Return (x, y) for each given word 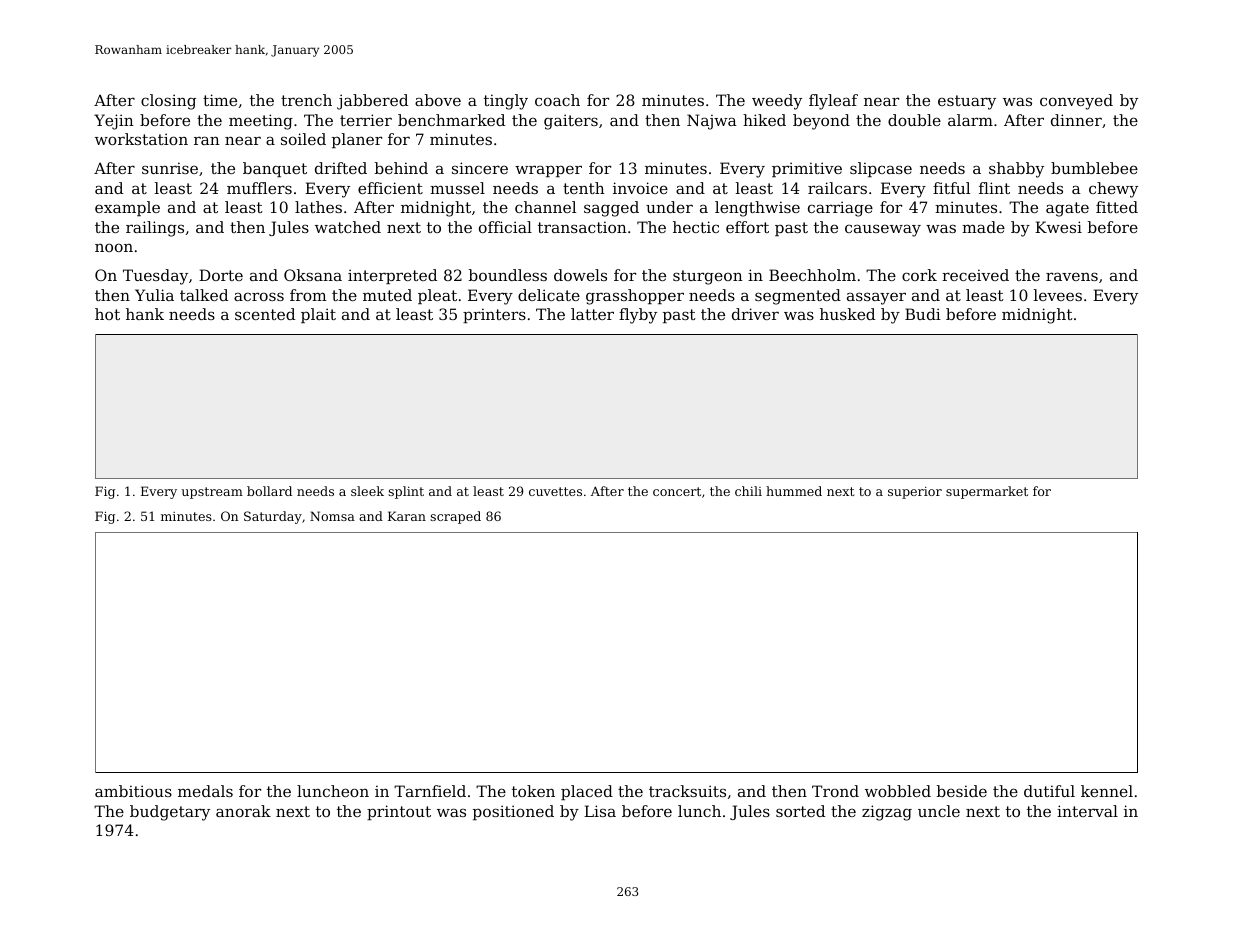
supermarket (987, 492)
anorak (243, 811)
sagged (611, 209)
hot (107, 314)
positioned (513, 812)
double (914, 120)
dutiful (1049, 791)
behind (401, 168)
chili (748, 491)
